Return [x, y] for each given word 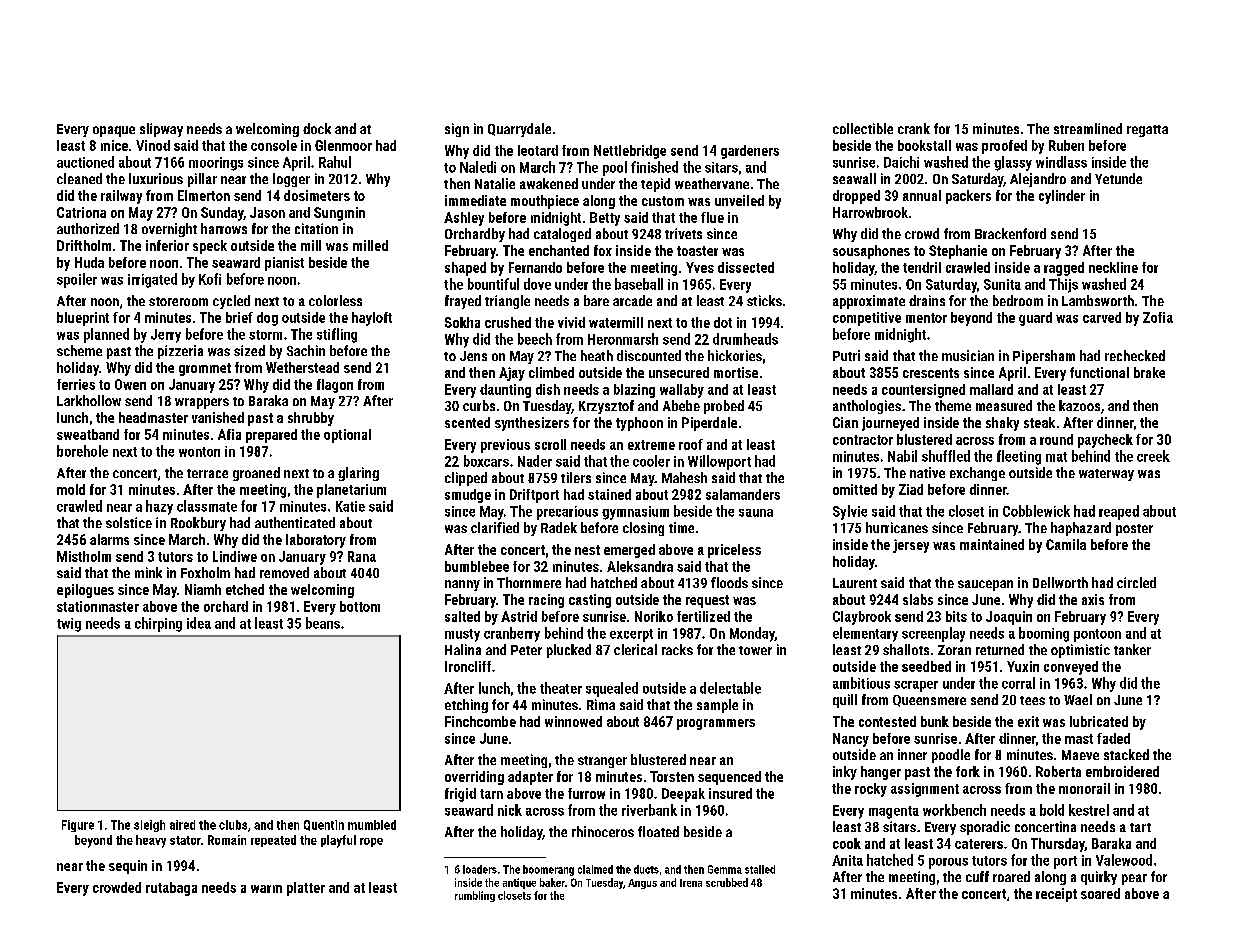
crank [914, 128]
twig [69, 625]
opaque [114, 131]
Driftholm [84, 245]
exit [1028, 721]
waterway [1106, 475]
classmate [207, 506]
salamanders [743, 494]
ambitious [861, 683]
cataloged [562, 235]
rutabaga [171, 889]
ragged [1064, 269]
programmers [716, 724]
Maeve [1080, 755]
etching [466, 706]
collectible [863, 128]
